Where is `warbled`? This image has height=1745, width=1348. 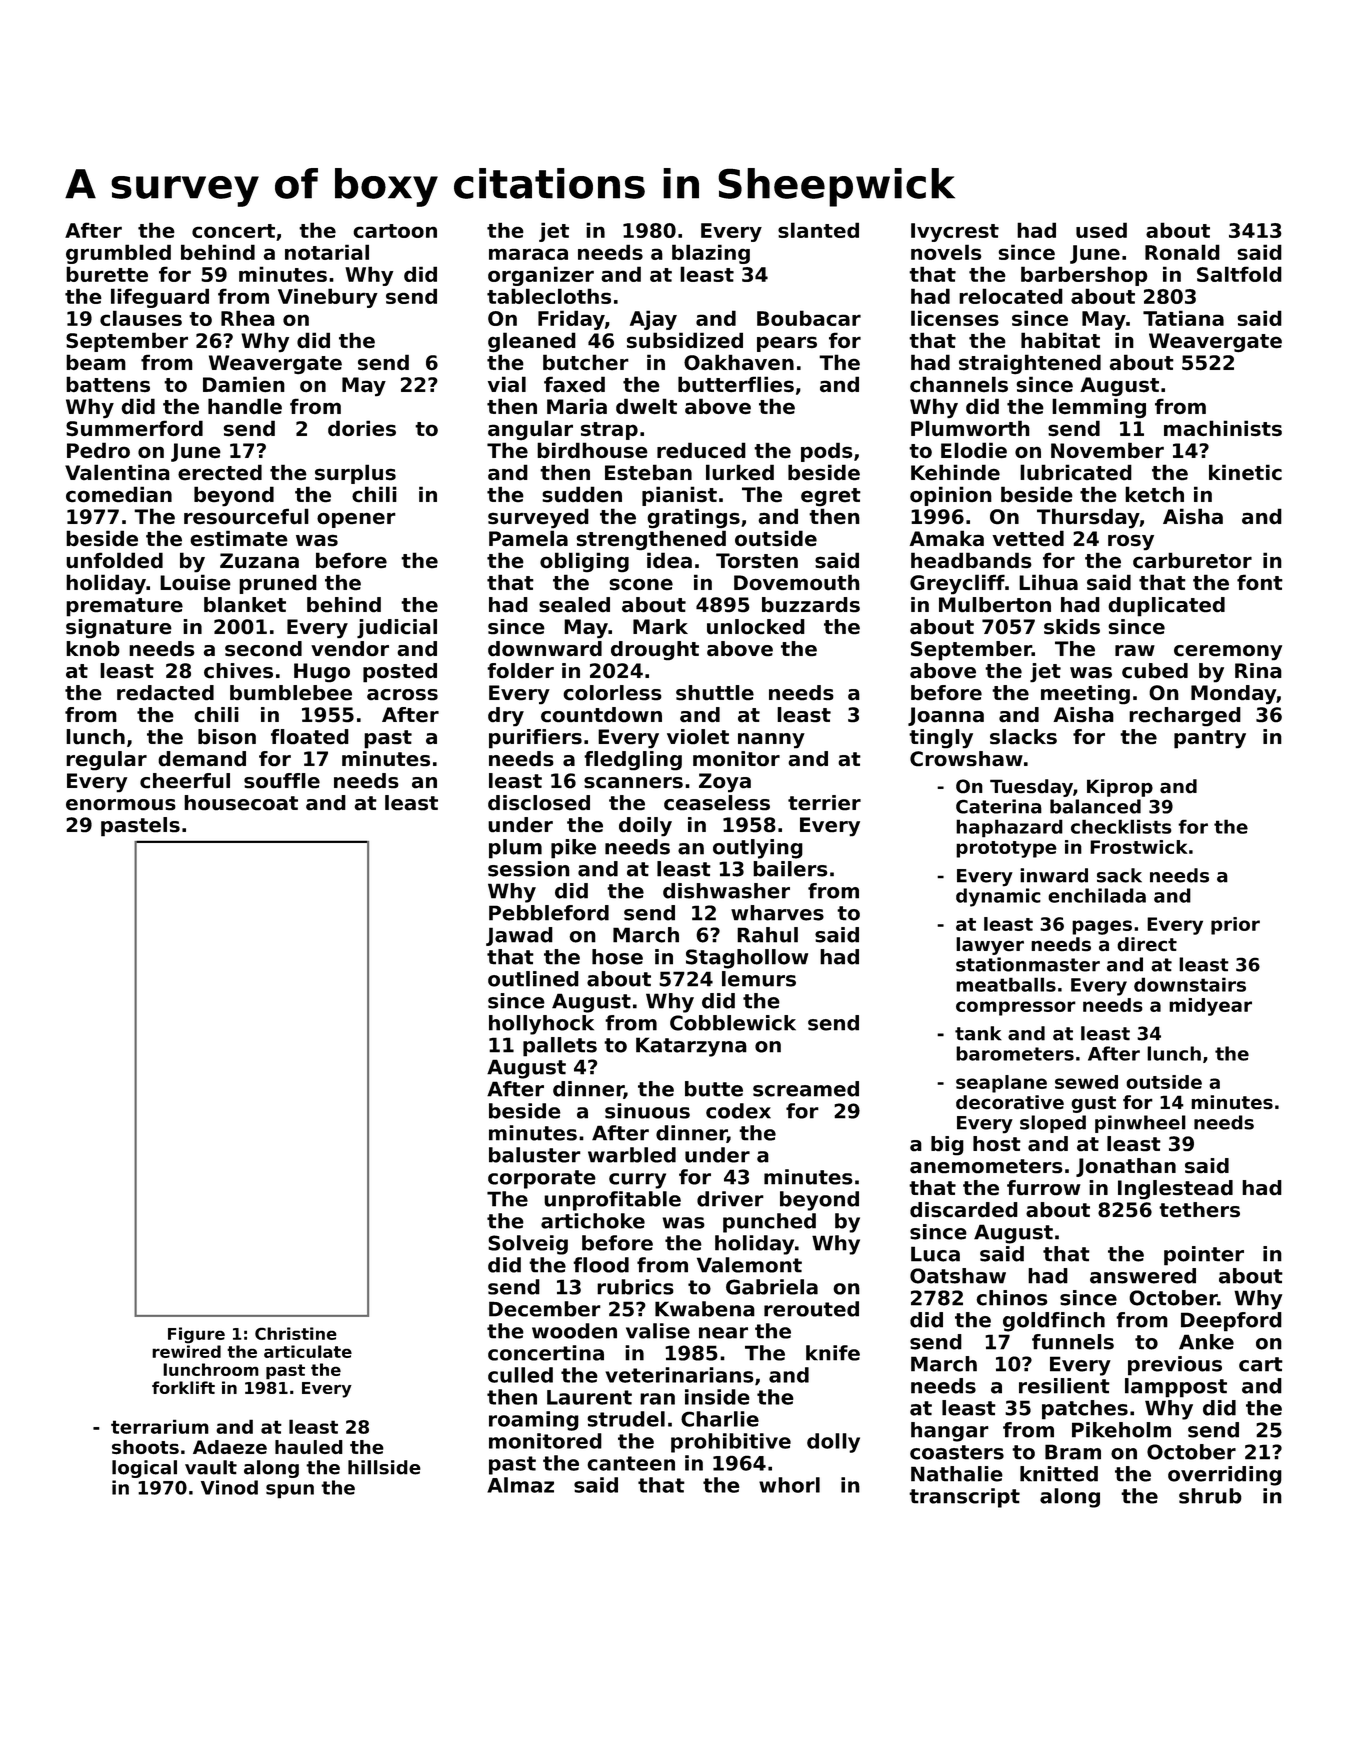
warbled is located at coordinates (632, 1155).
